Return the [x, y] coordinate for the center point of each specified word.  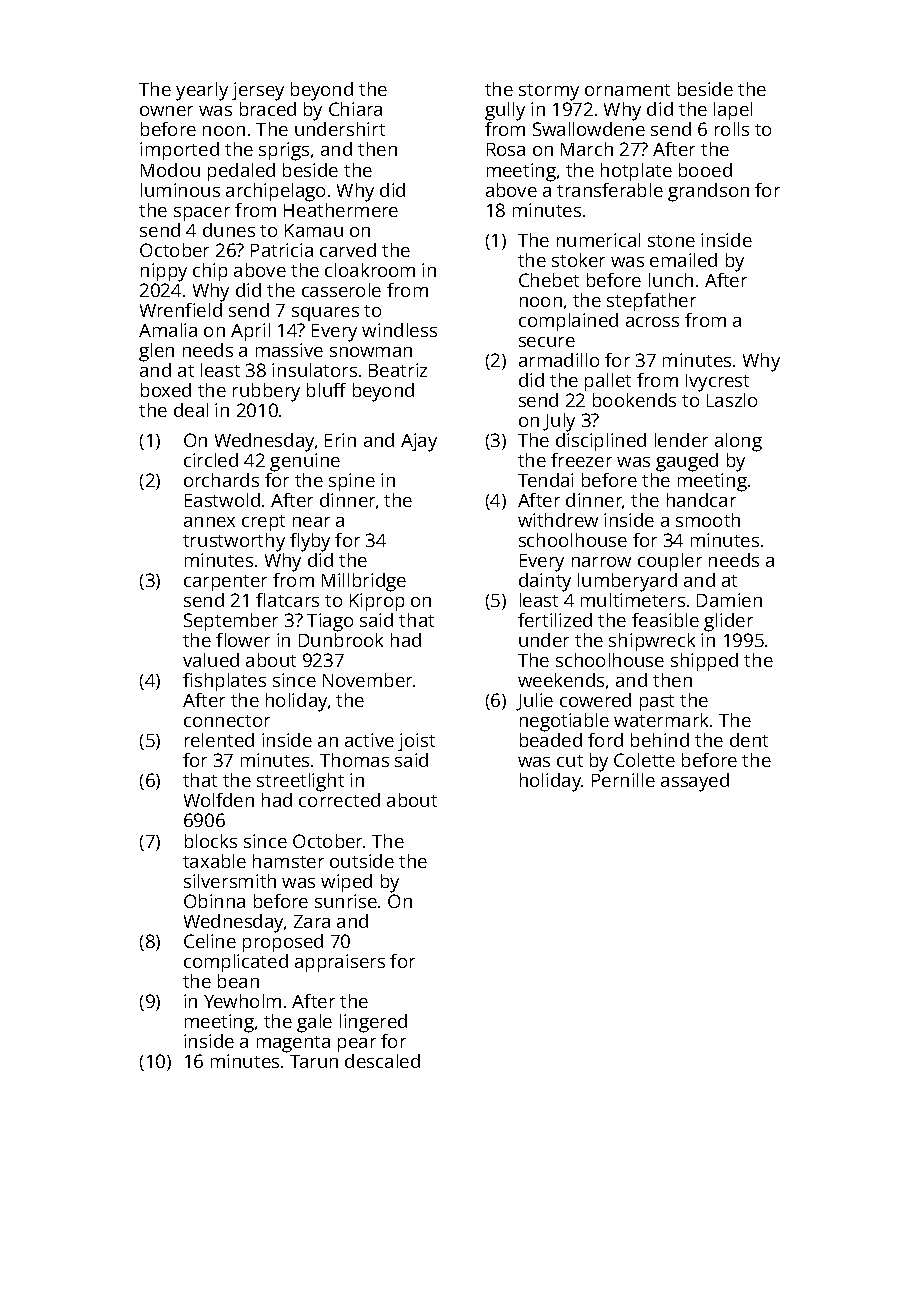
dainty [545, 582]
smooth [708, 520]
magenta [293, 1044]
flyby [310, 542]
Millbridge [364, 582]
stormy [549, 92]
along [738, 442]
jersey [258, 91]
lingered [373, 1023]
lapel [733, 111]
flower [243, 640]
